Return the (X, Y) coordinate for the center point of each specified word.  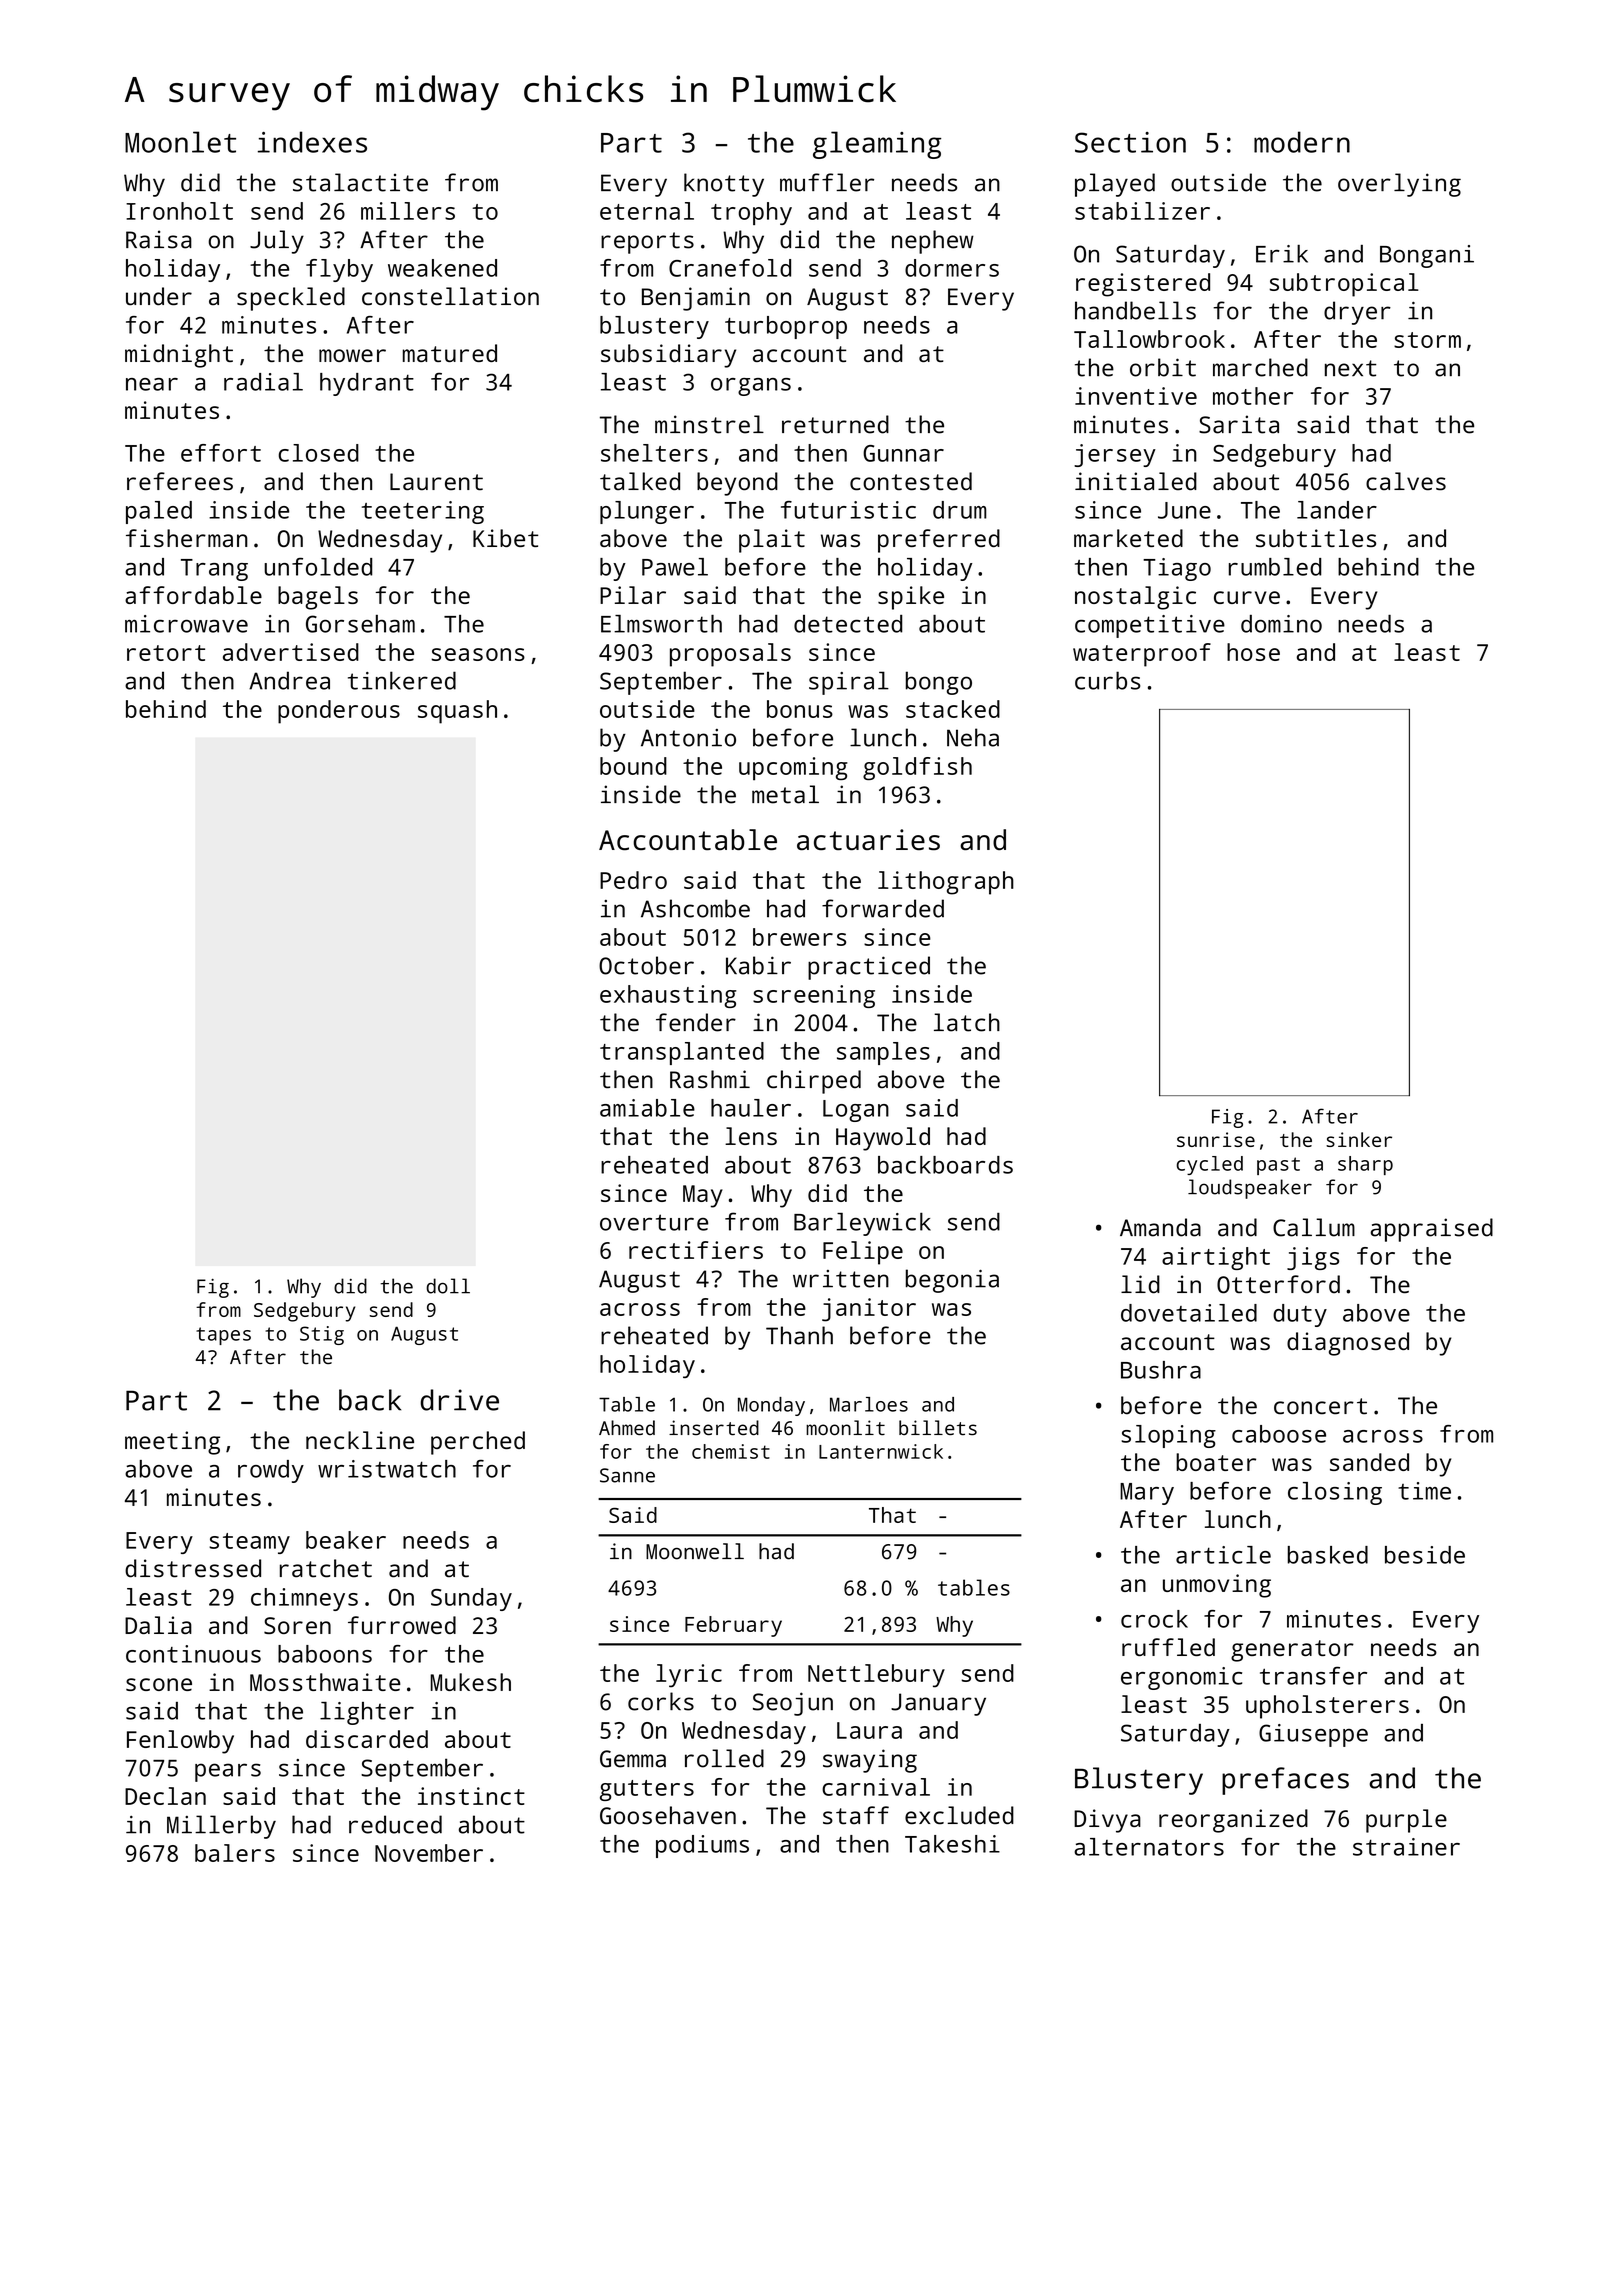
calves (1406, 481)
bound (633, 766)
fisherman (187, 538)
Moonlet (180, 142)
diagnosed (1348, 1344)
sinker (1359, 1139)
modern (1302, 142)
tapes (223, 1336)
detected (848, 624)
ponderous (339, 712)
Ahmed (627, 1427)
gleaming (877, 145)
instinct (471, 1796)
